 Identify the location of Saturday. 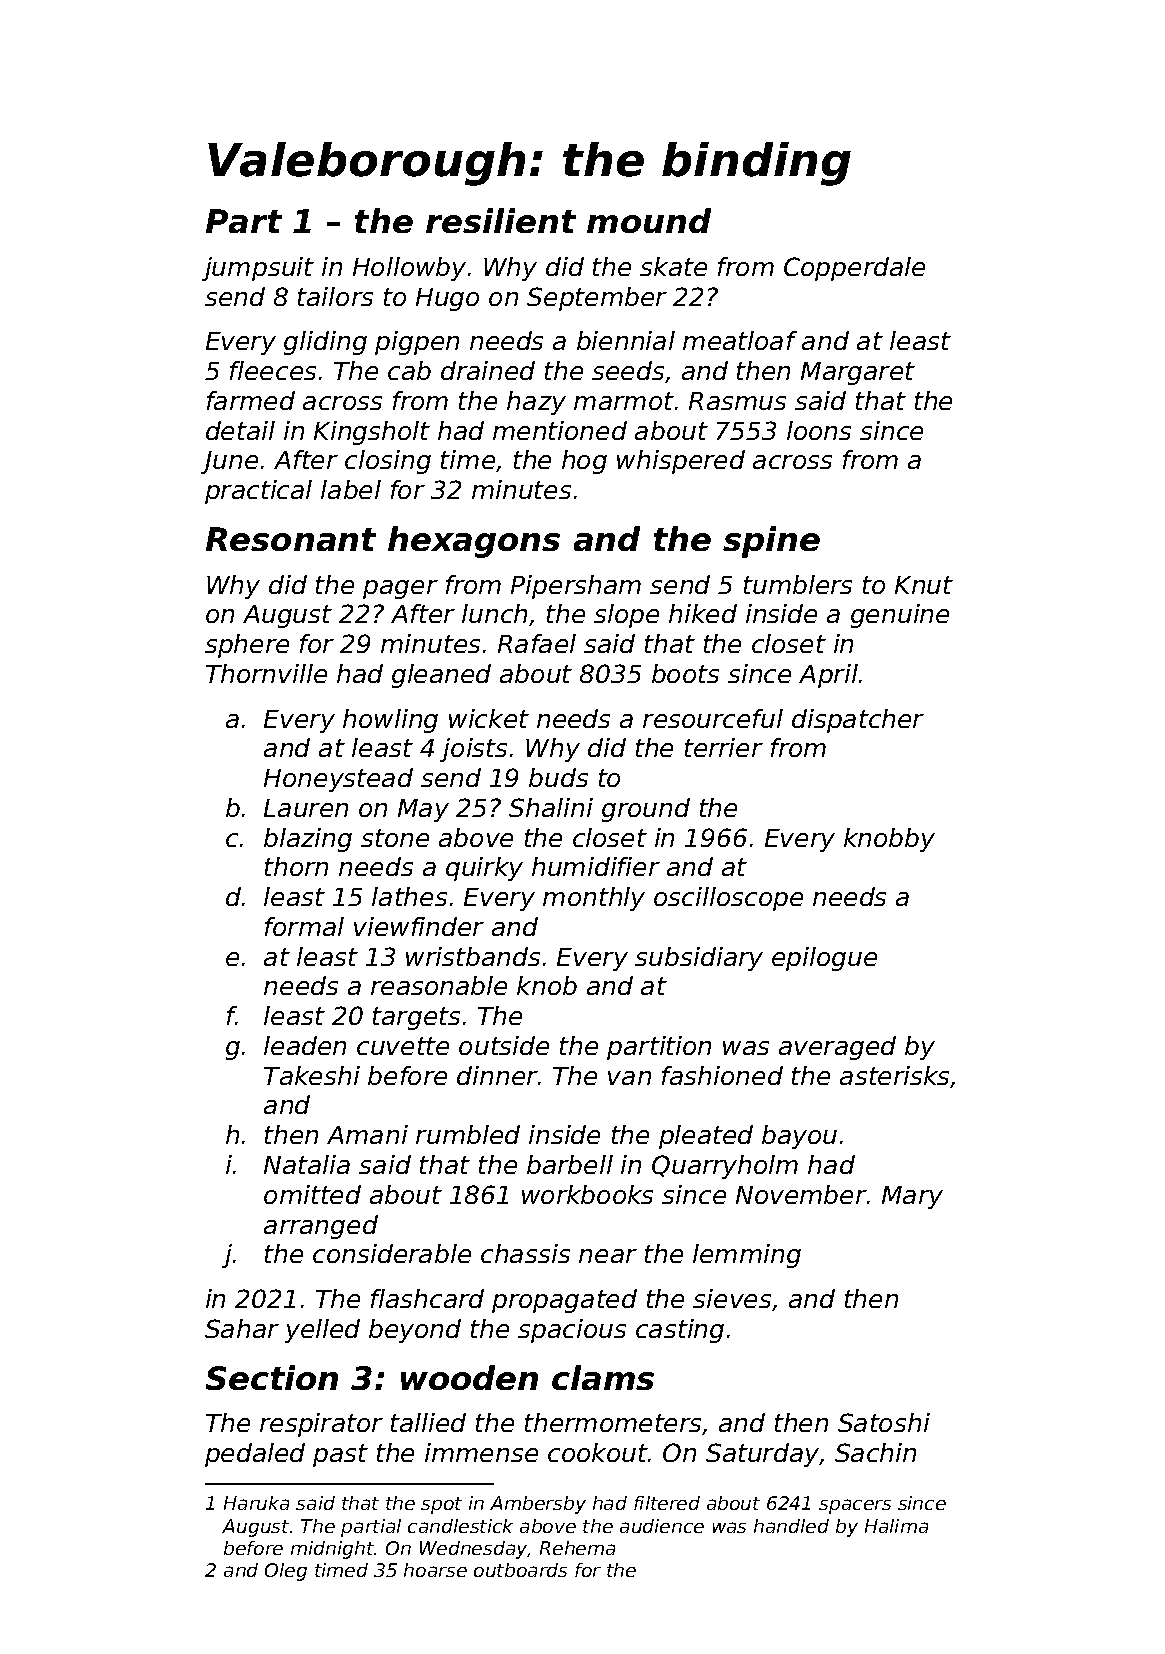
(762, 1455).
